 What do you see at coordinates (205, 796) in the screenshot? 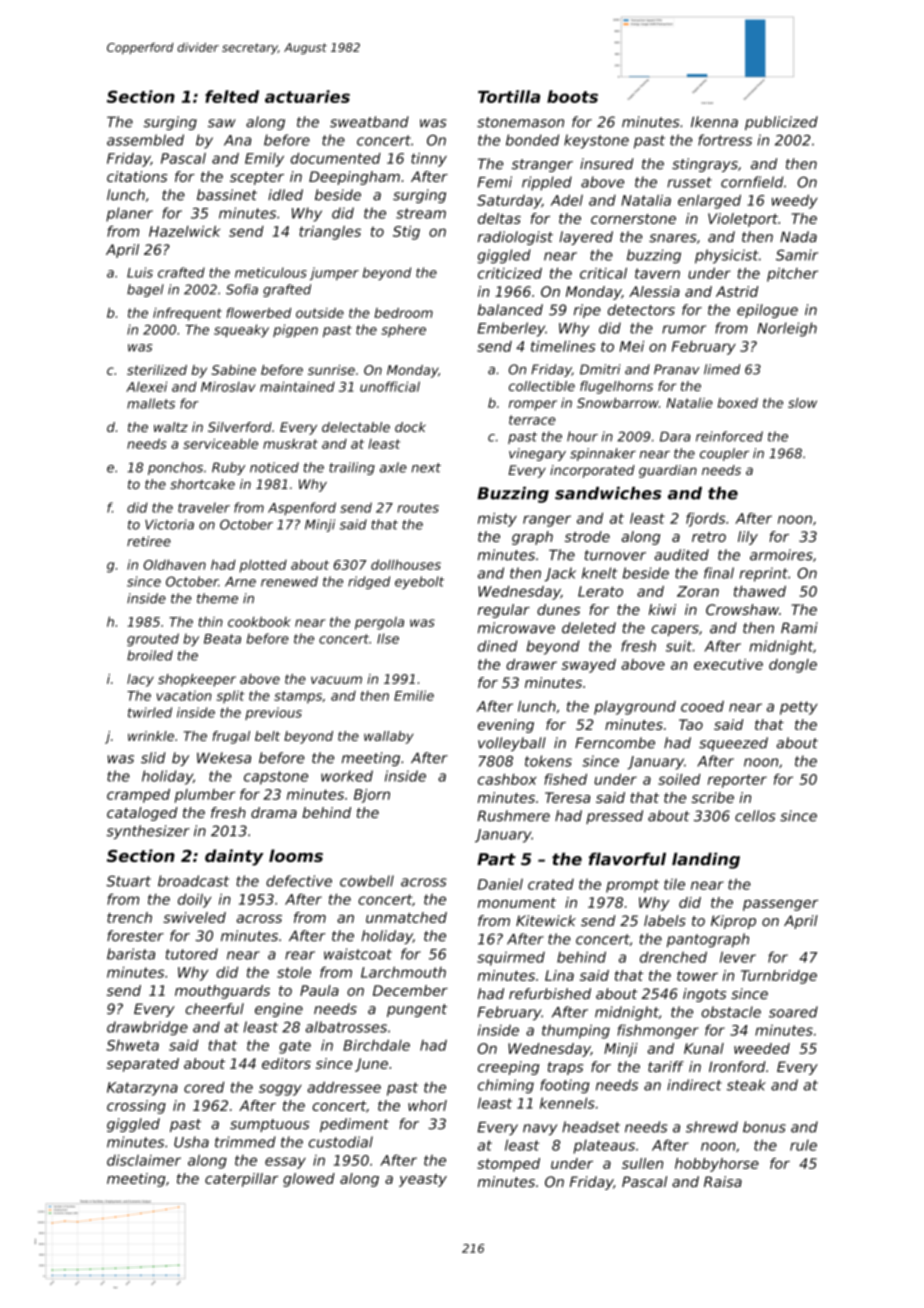
I see `plumber` at bounding box center [205, 796].
